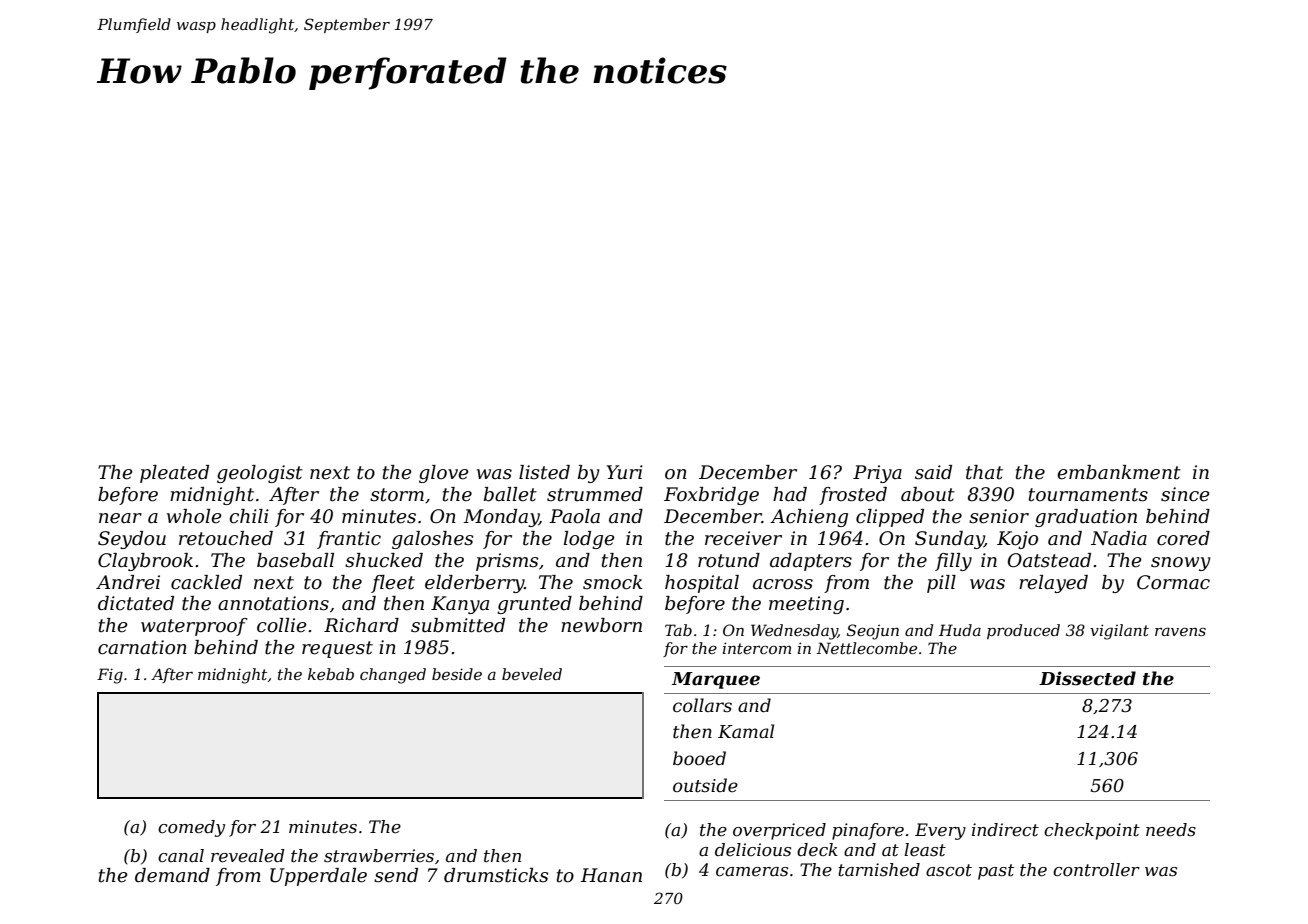 The height and width of the screenshot is (924, 1308). What do you see at coordinates (806, 605) in the screenshot?
I see `meeting` at bounding box center [806, 605].
